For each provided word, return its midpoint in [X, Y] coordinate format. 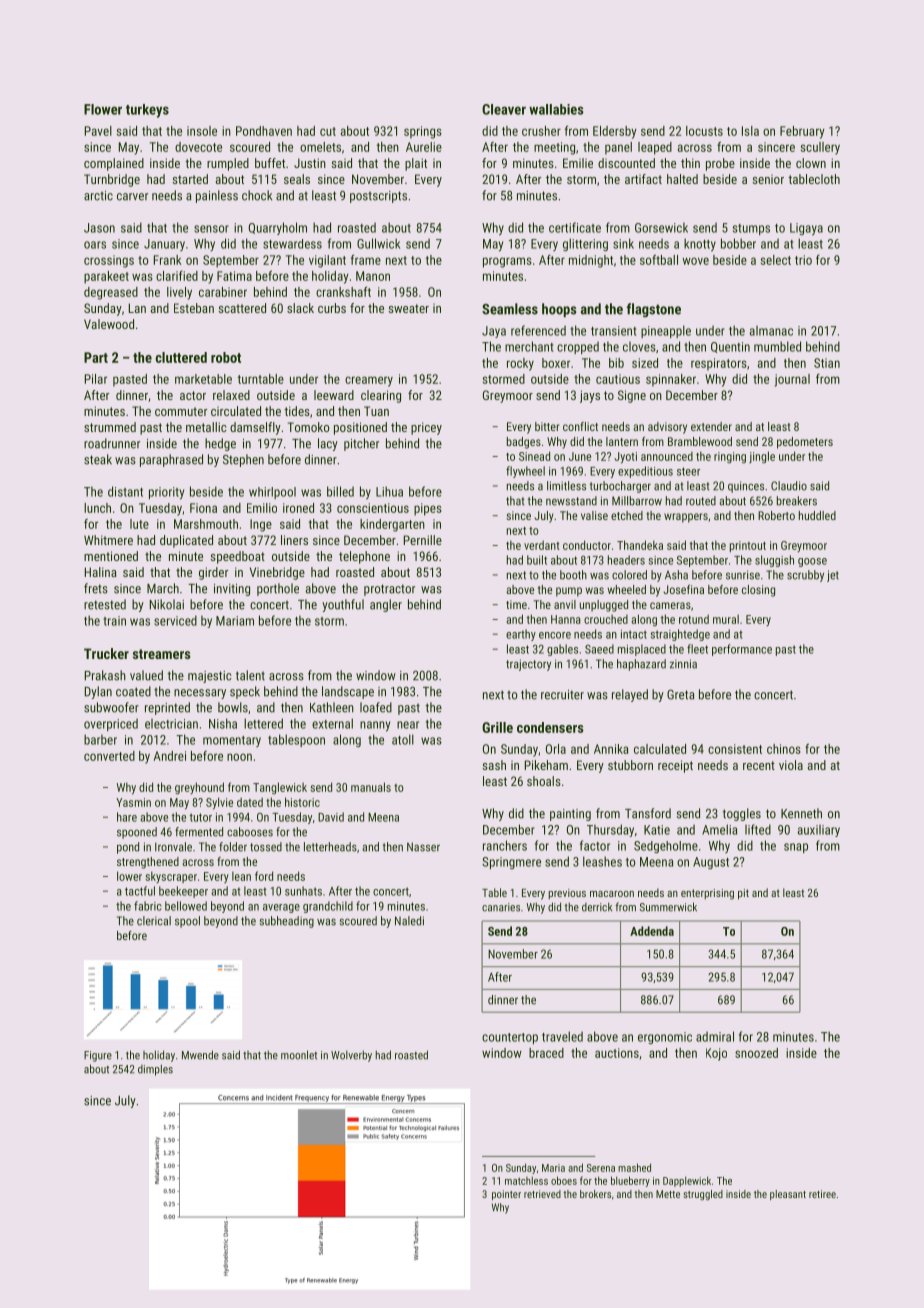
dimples [155, 1070]
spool [187, 922]
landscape [348, 692]
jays [590, 396]
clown [811, 163]
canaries [501, 907]
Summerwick [668, 907]
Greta [680, 695]
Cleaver [504, 109]
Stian [827, 363]
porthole [278, 589]
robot [226, 357]
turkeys [147, 111]
